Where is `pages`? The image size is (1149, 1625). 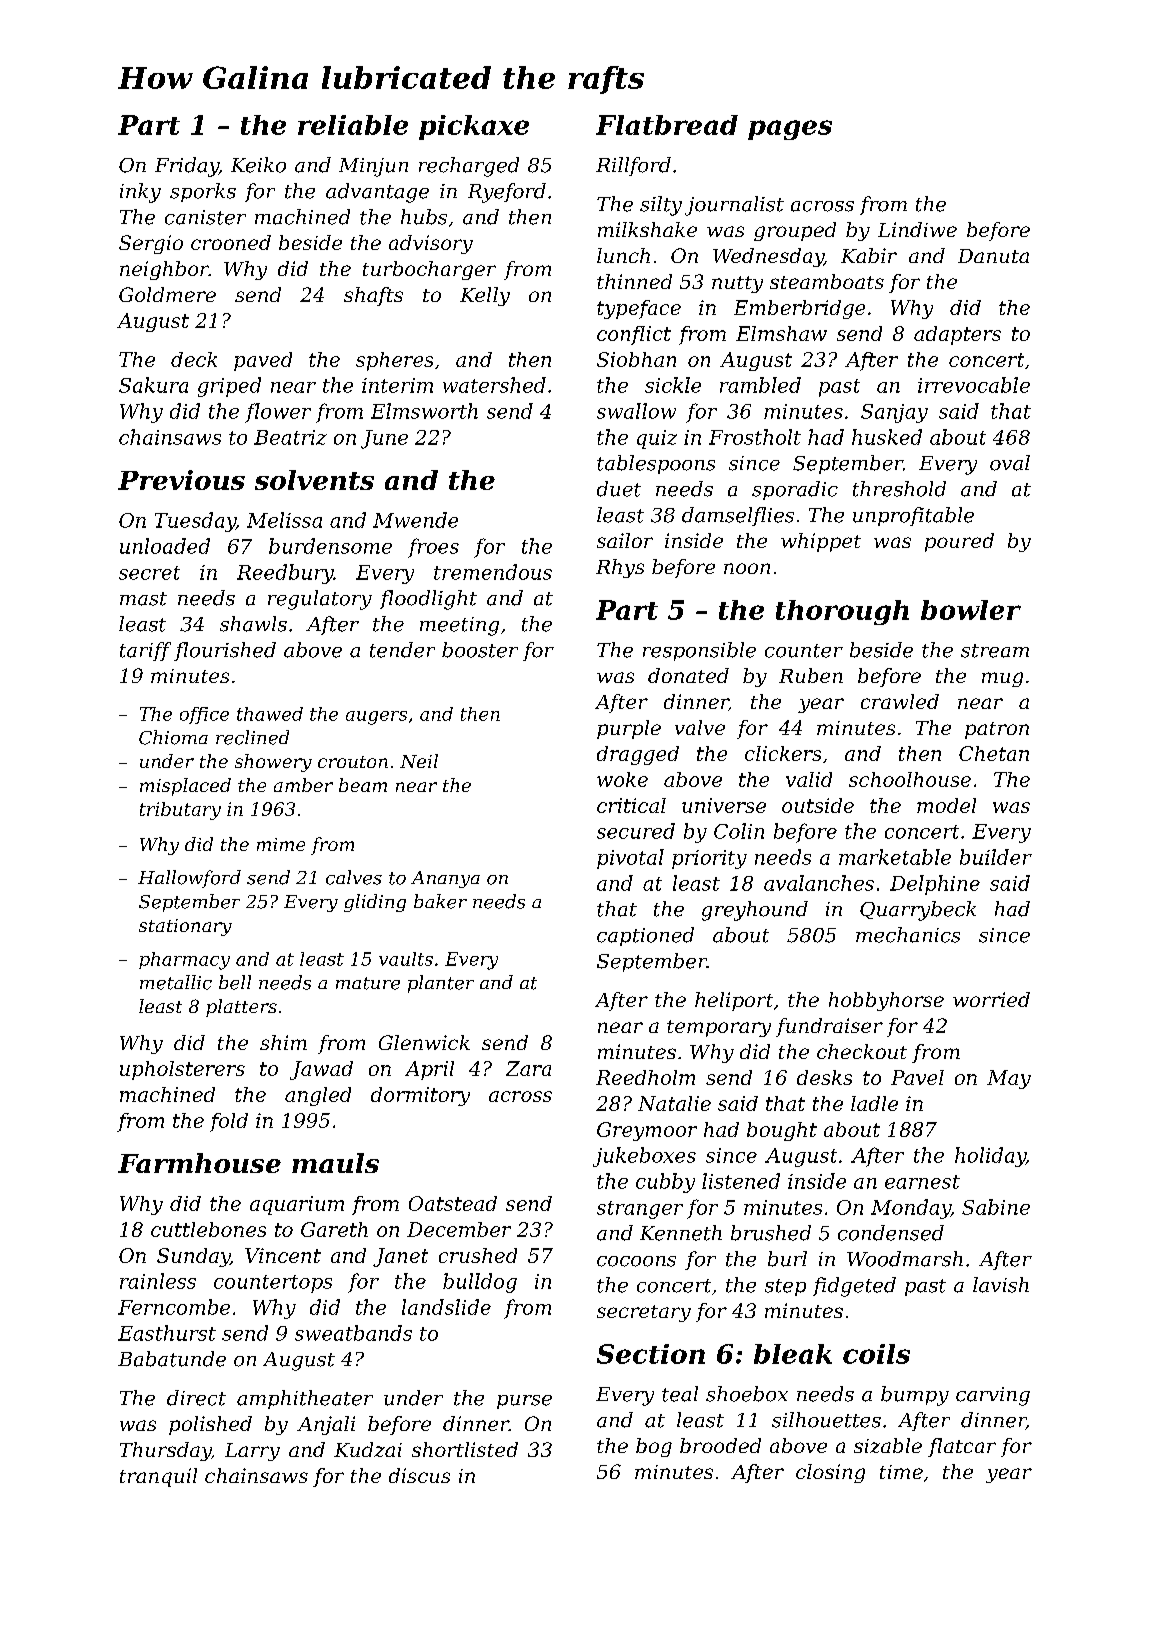
pages is located at coordinates (790, 130).
